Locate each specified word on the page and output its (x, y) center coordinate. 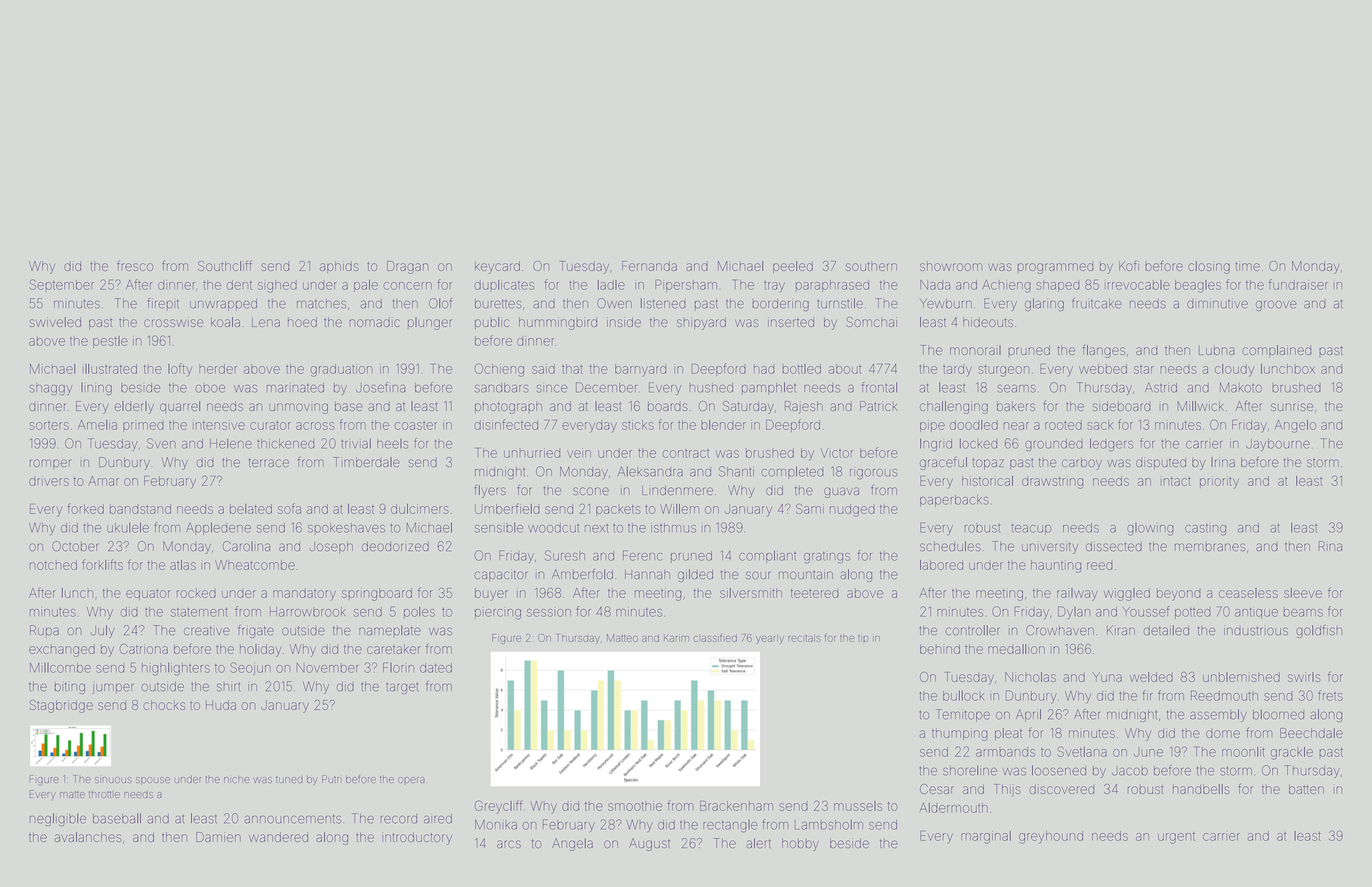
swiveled (55, 322)
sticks (638, 425)
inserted (791, 322)
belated (251, 509)
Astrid (1161, 388)
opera (411, 780)
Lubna (1217, 350)
